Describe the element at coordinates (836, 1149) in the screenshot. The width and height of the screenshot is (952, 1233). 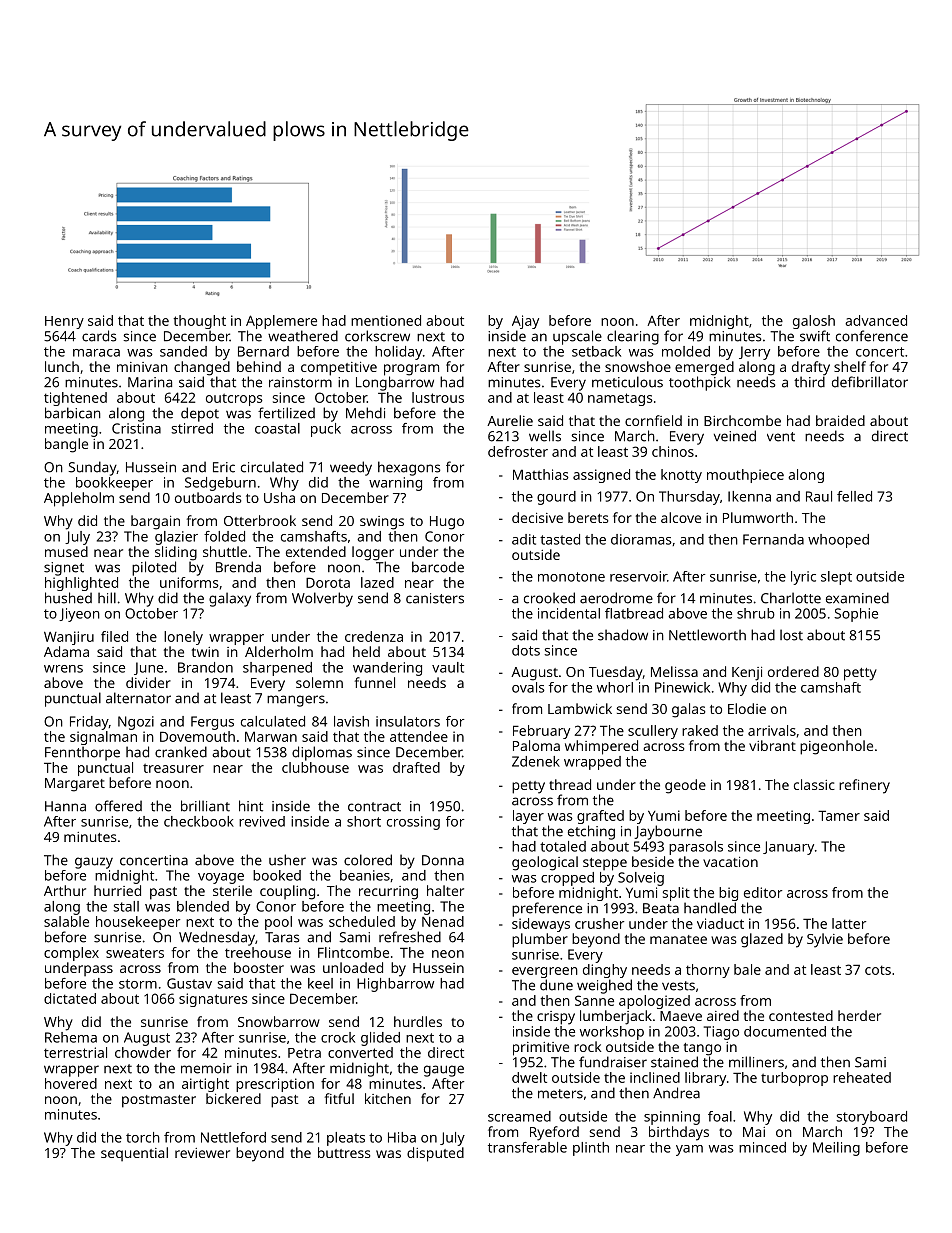
I see `Meiling` at that location.
